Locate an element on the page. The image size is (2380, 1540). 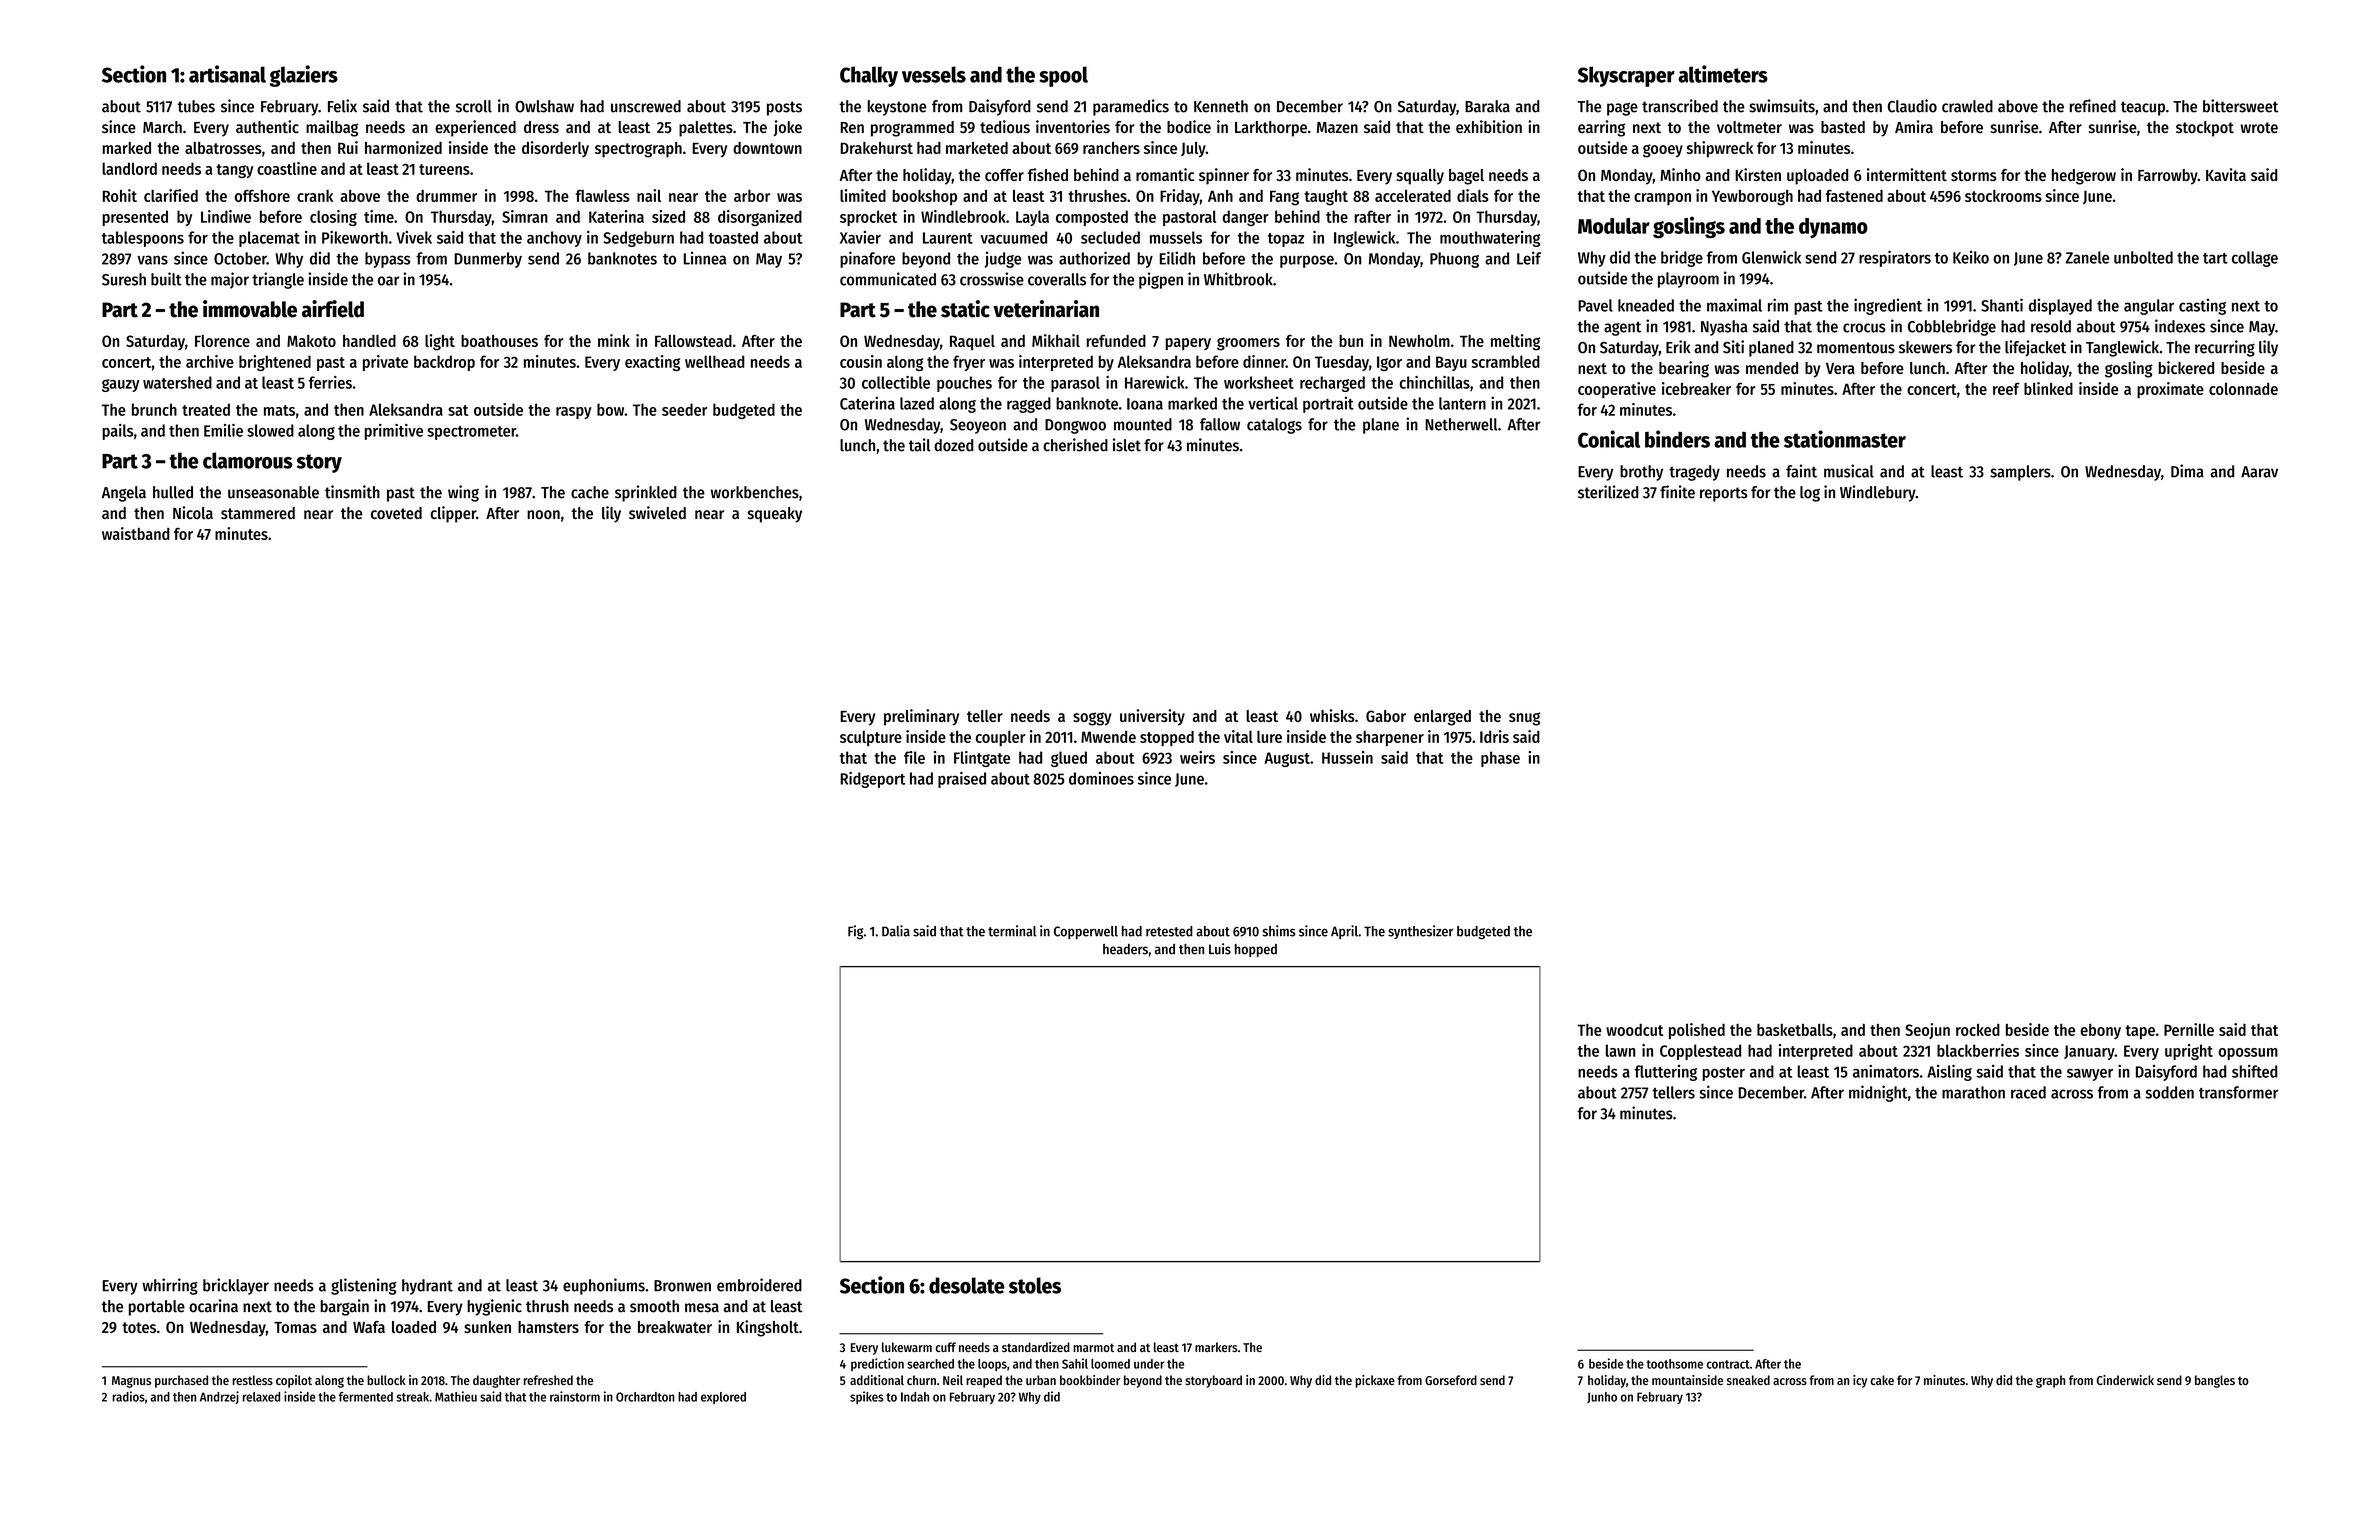
vacuumed is located at coordinates (1014, 237).
